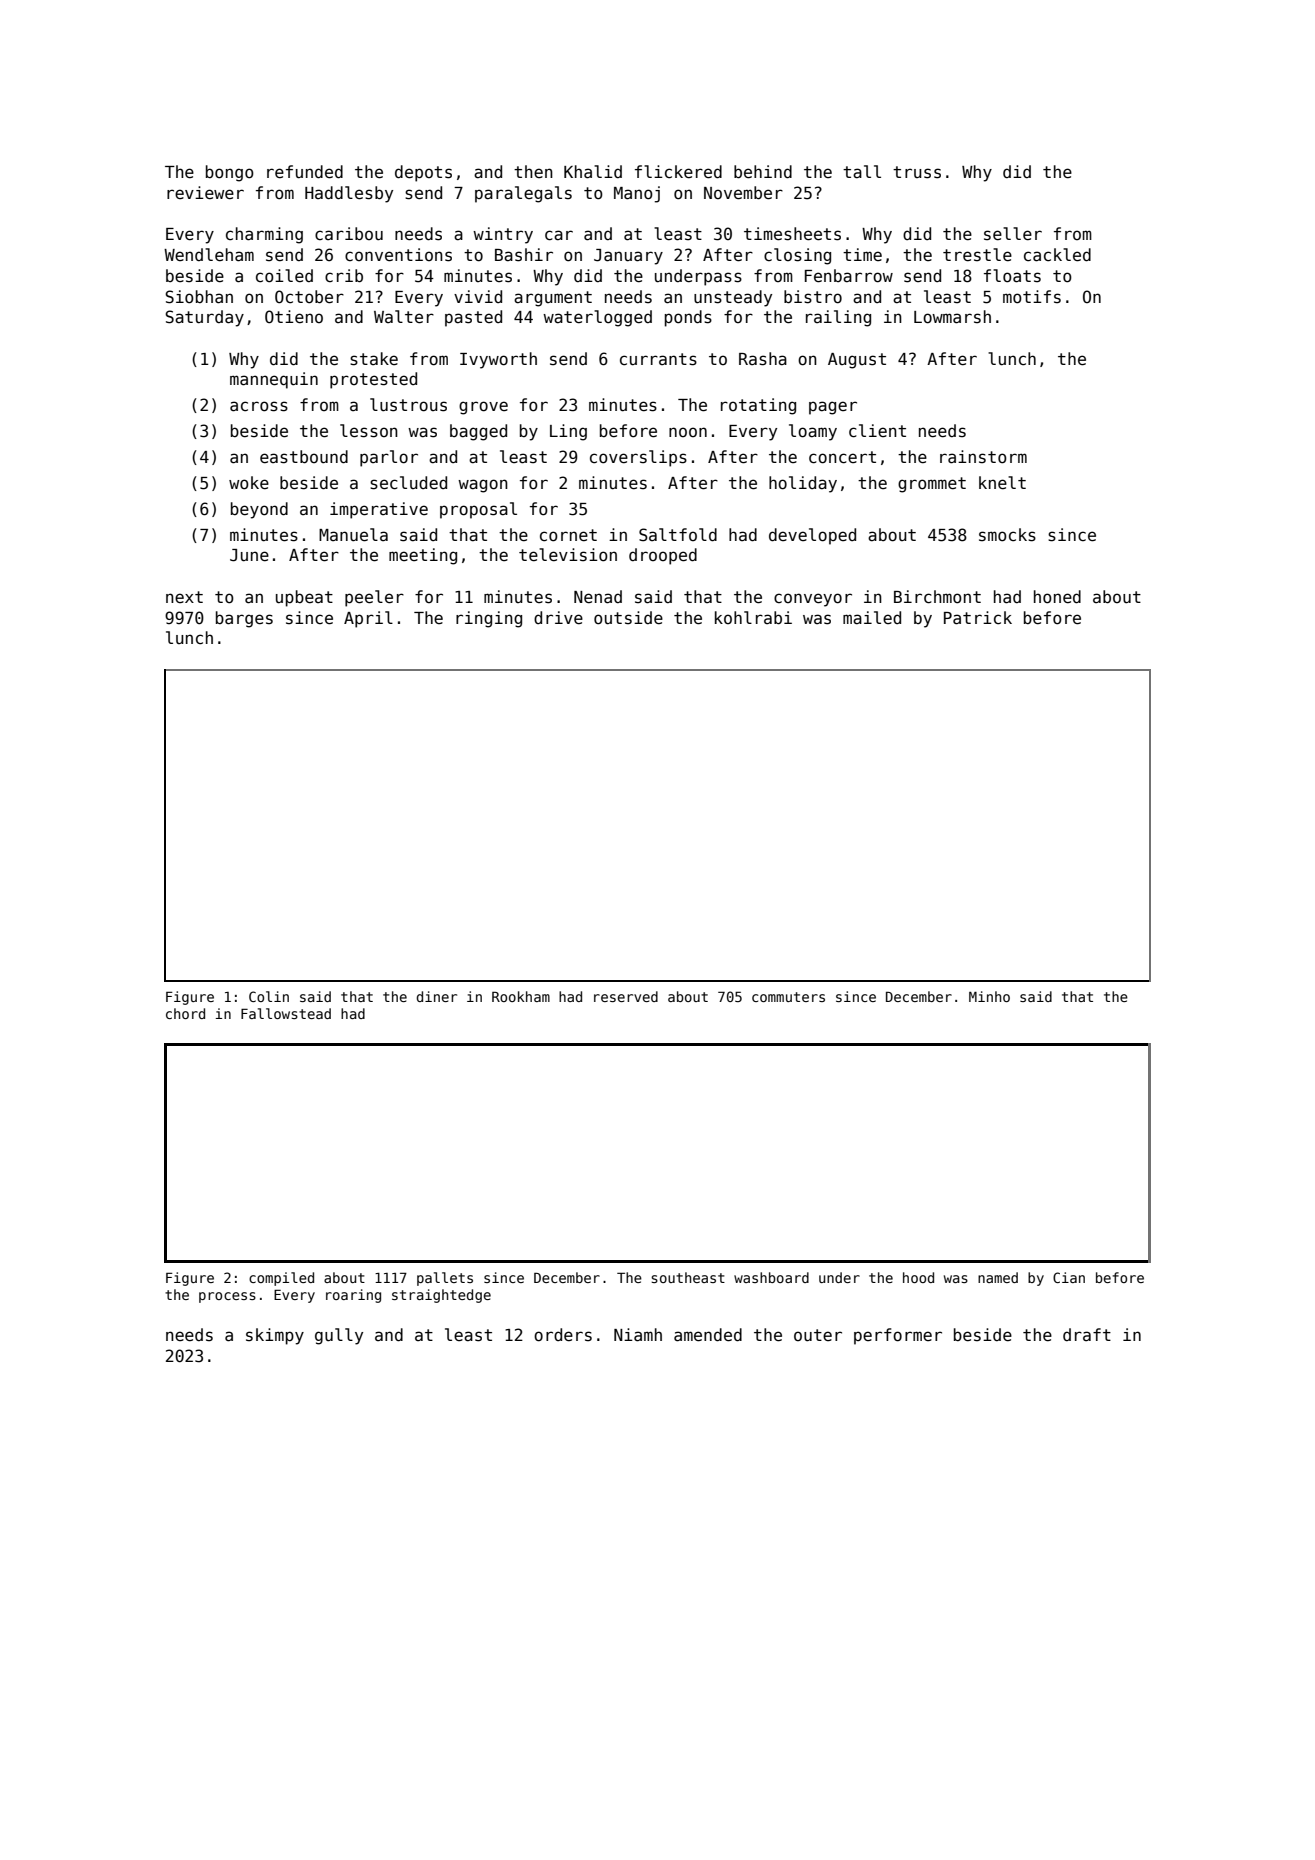 The height and width of the screenshot is (1860, 1315). I want to click on June, so click(249, 555).
